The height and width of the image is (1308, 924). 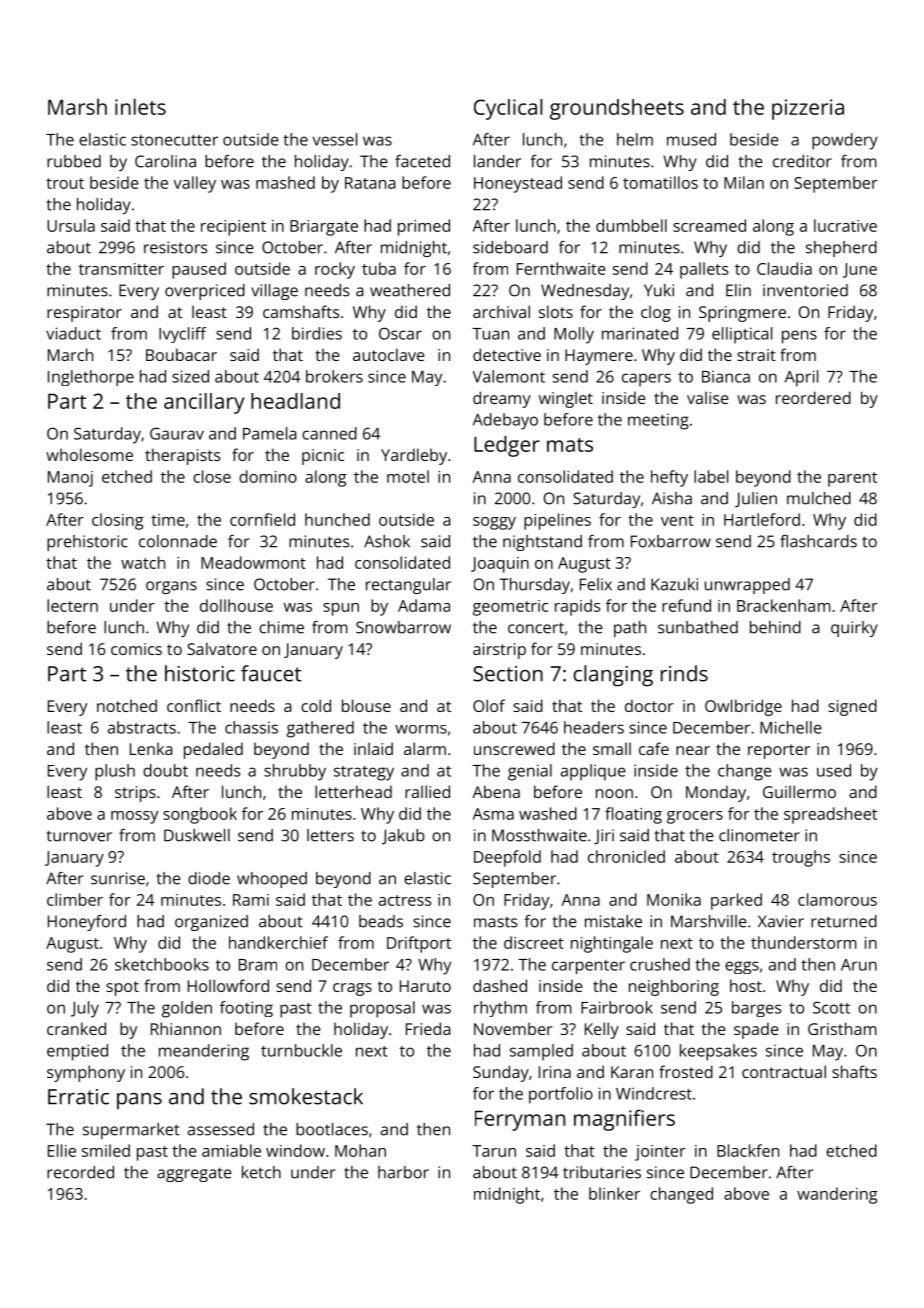 What do you see at coordinates (139, 1101) in the image?
I see `pans` at bounding box center [139, 1101].
